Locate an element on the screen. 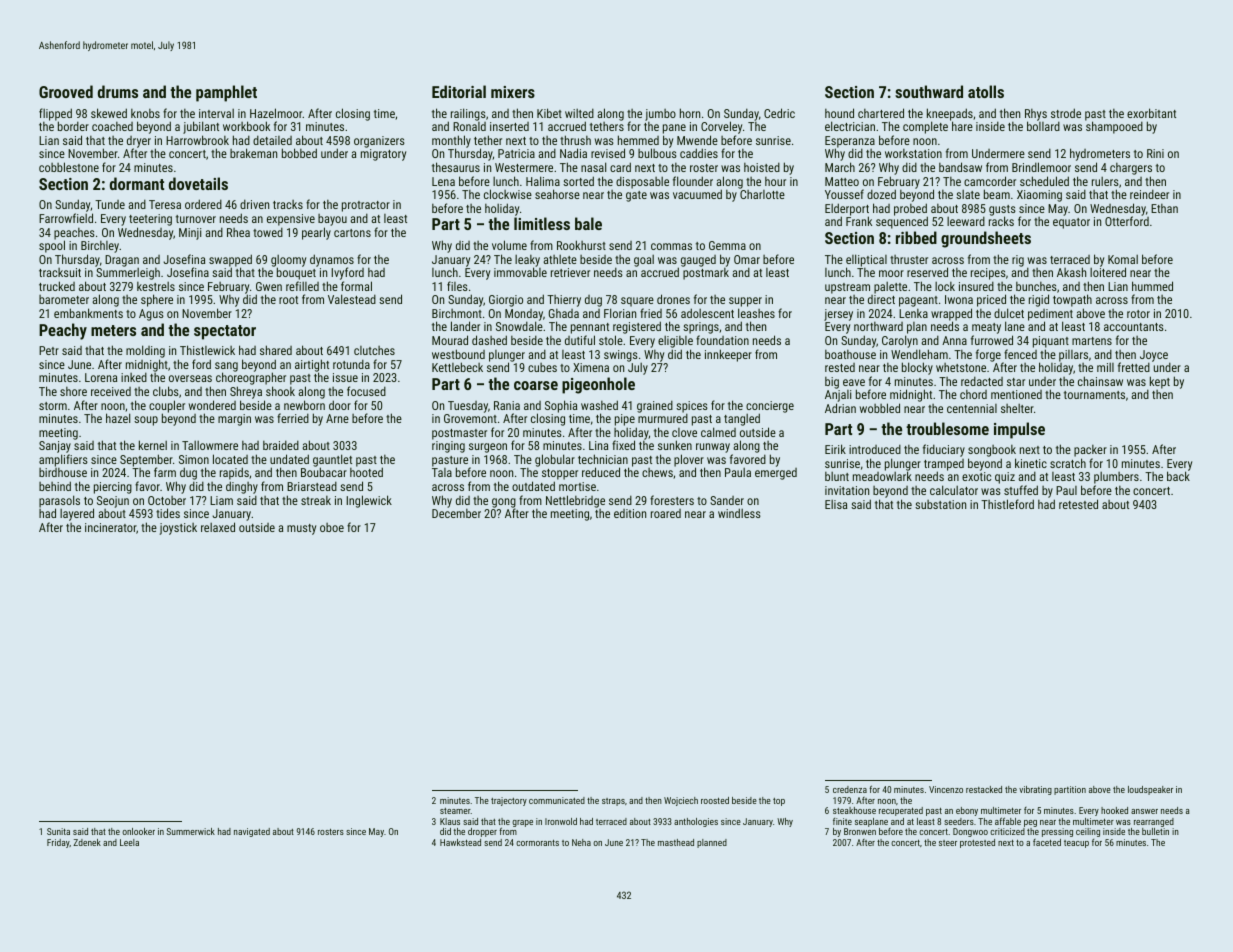 This screenshot has width=1233, height=952. substation is located at coordinates (940, 504).
